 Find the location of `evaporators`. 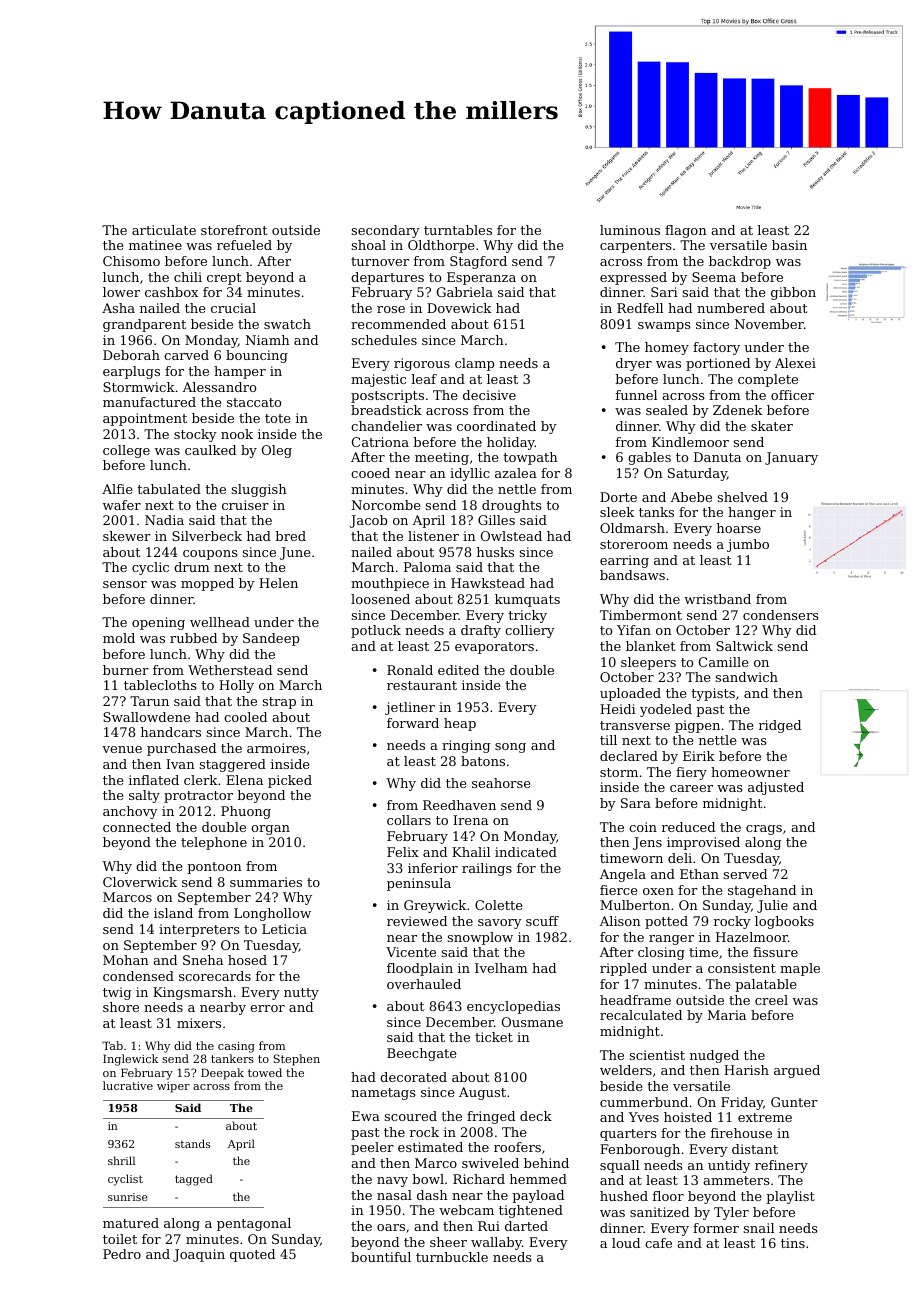

evaporators is located at coordinates (494, 648).
